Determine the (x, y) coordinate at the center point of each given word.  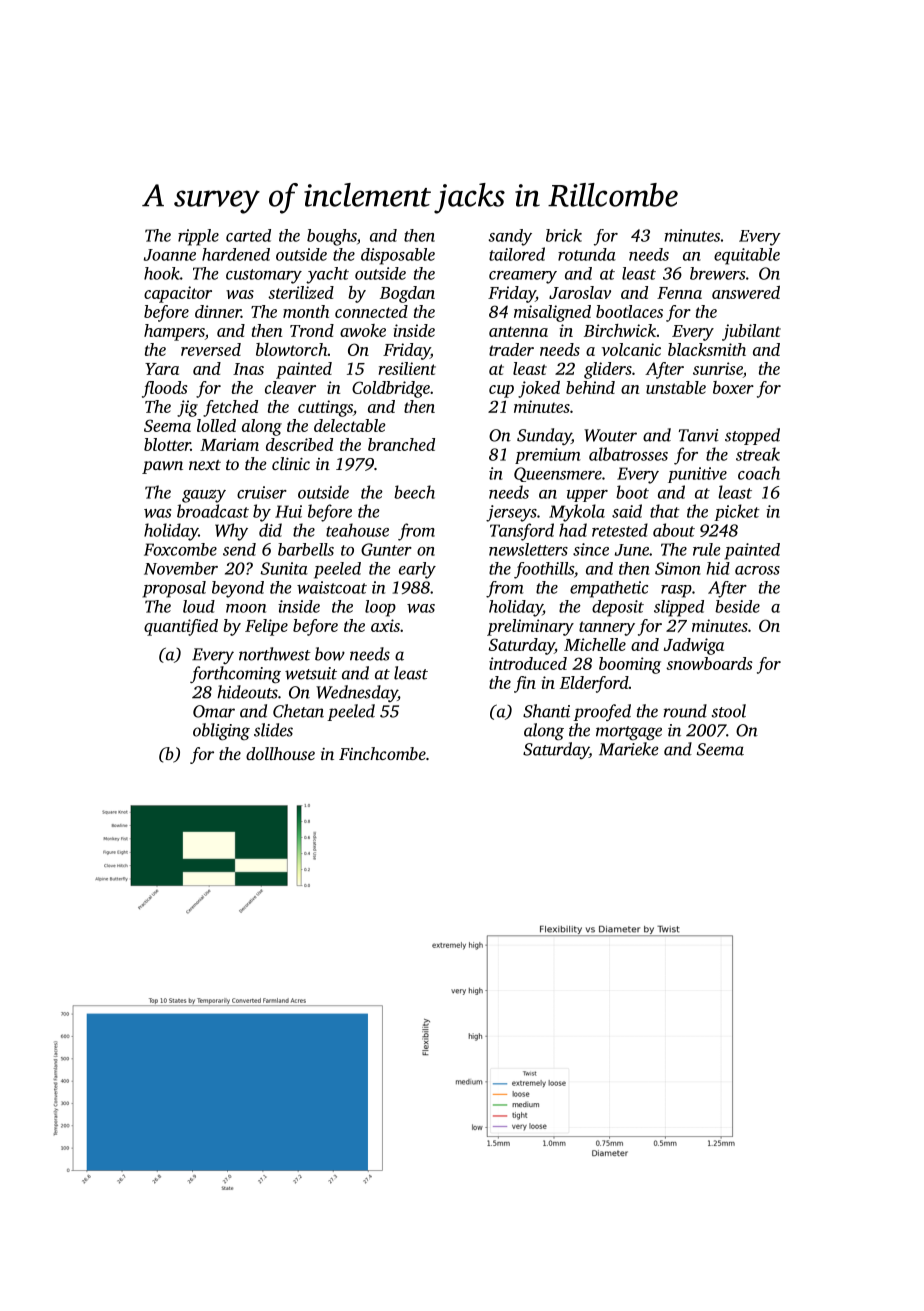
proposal (174, 589)
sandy (510, 237)
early (417, 570)
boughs (332, 237)
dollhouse (280, 753)
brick (564, 235)
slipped (679, 608)
